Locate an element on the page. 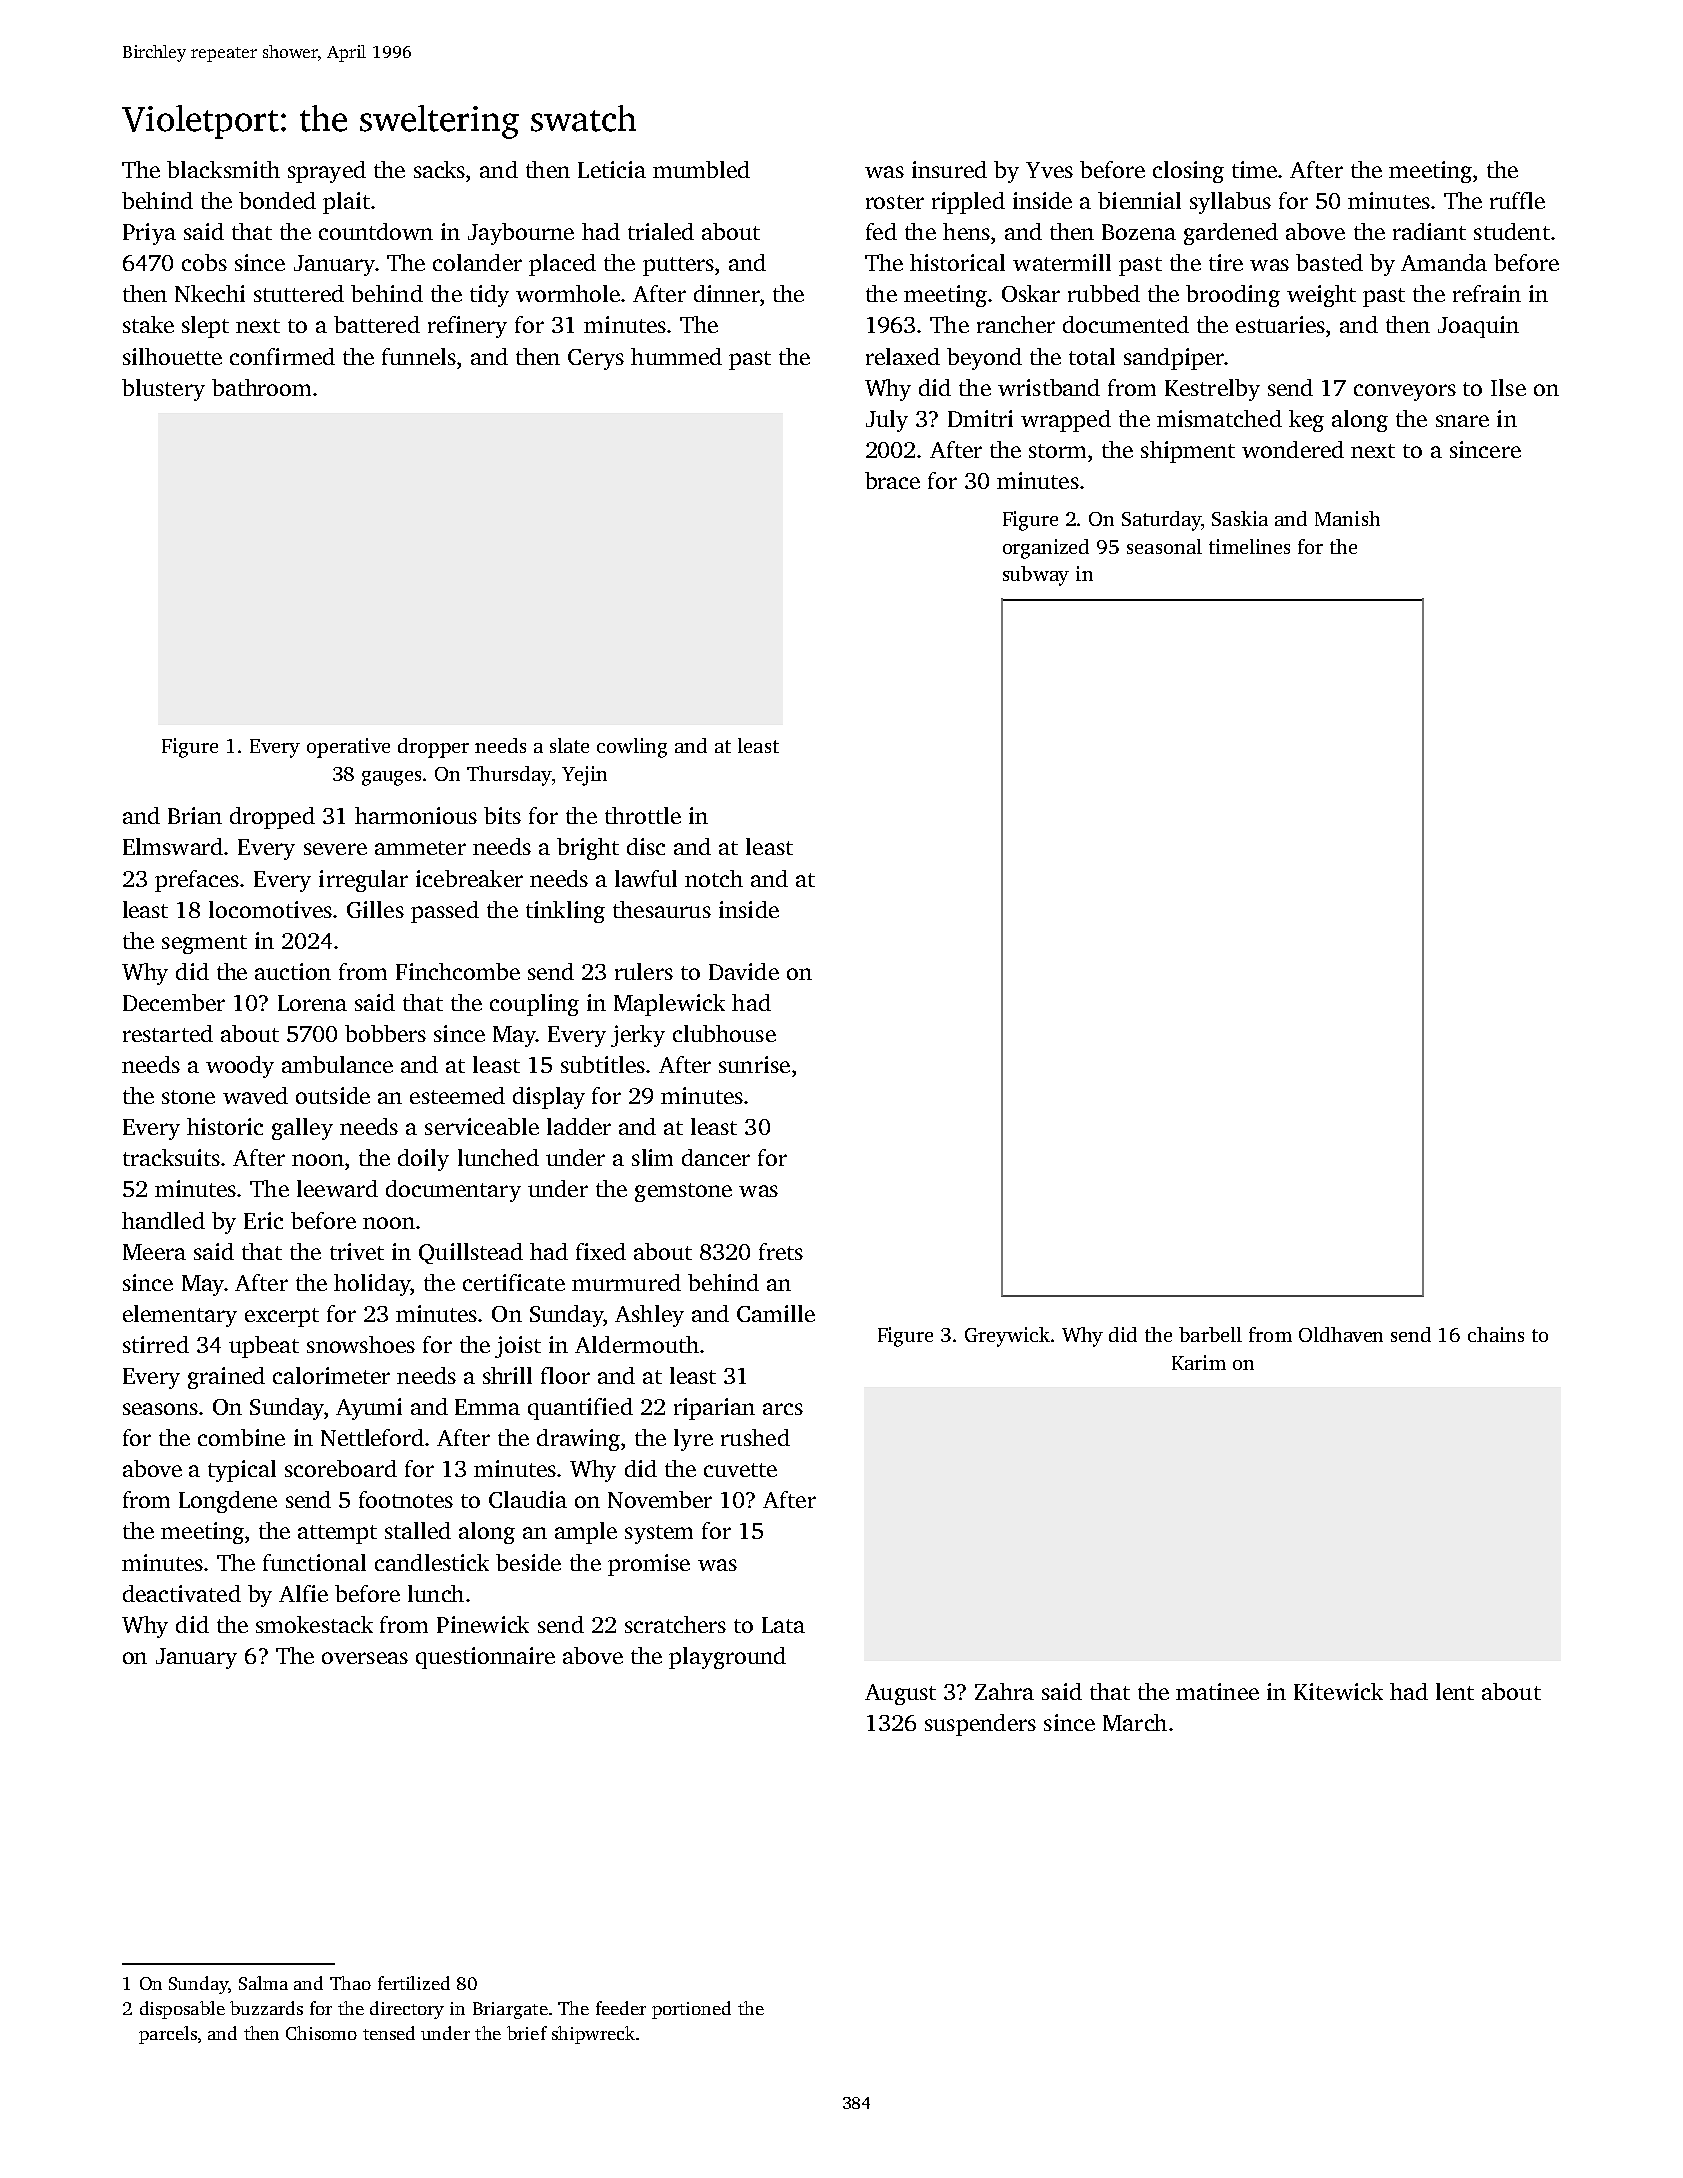 Image resolution: width=1683 pixels, height=2178 pixels. tensed is located at coordinates (389, 2033).
